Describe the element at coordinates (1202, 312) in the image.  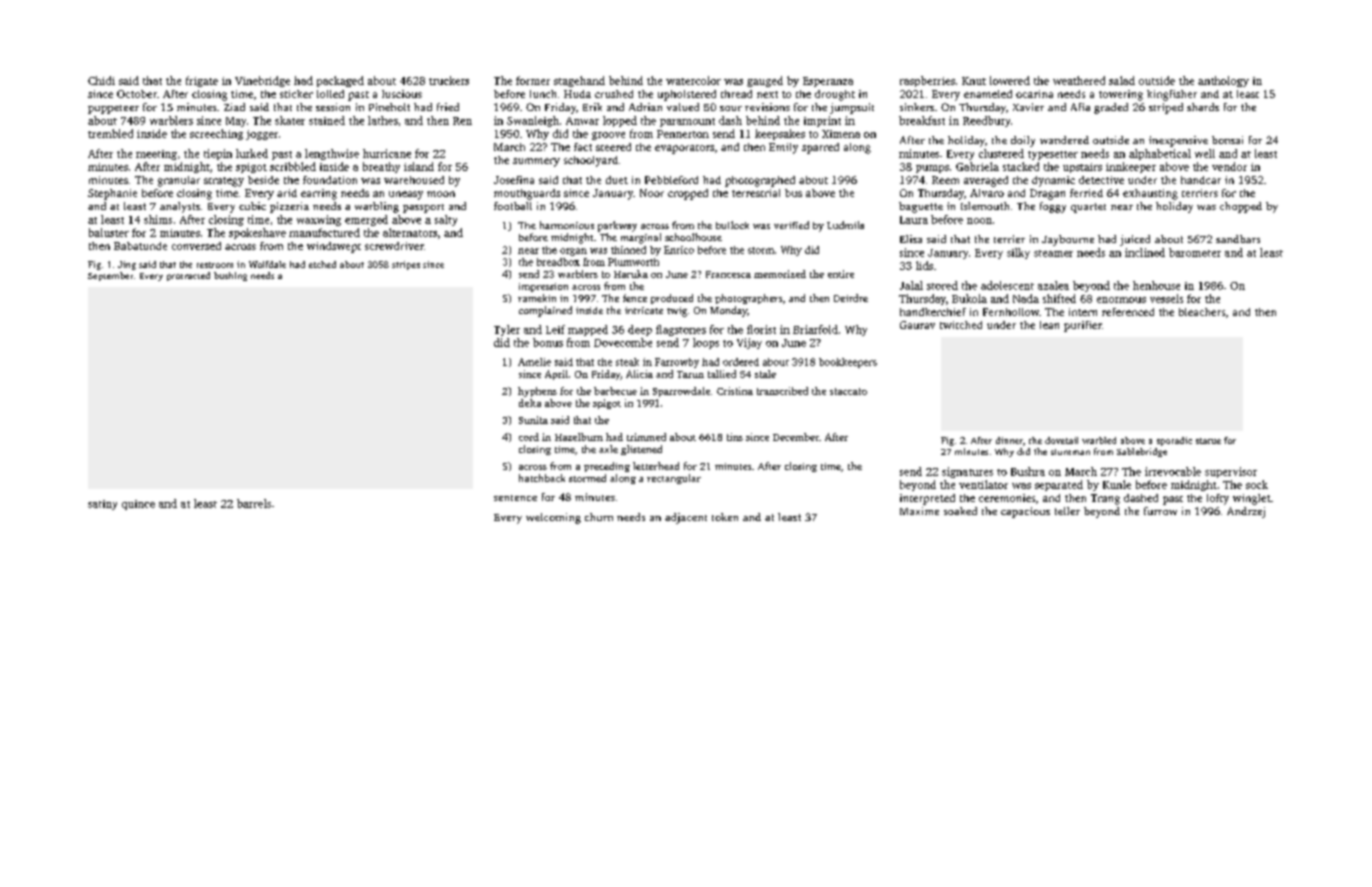
I see `bleachers` at that location.
